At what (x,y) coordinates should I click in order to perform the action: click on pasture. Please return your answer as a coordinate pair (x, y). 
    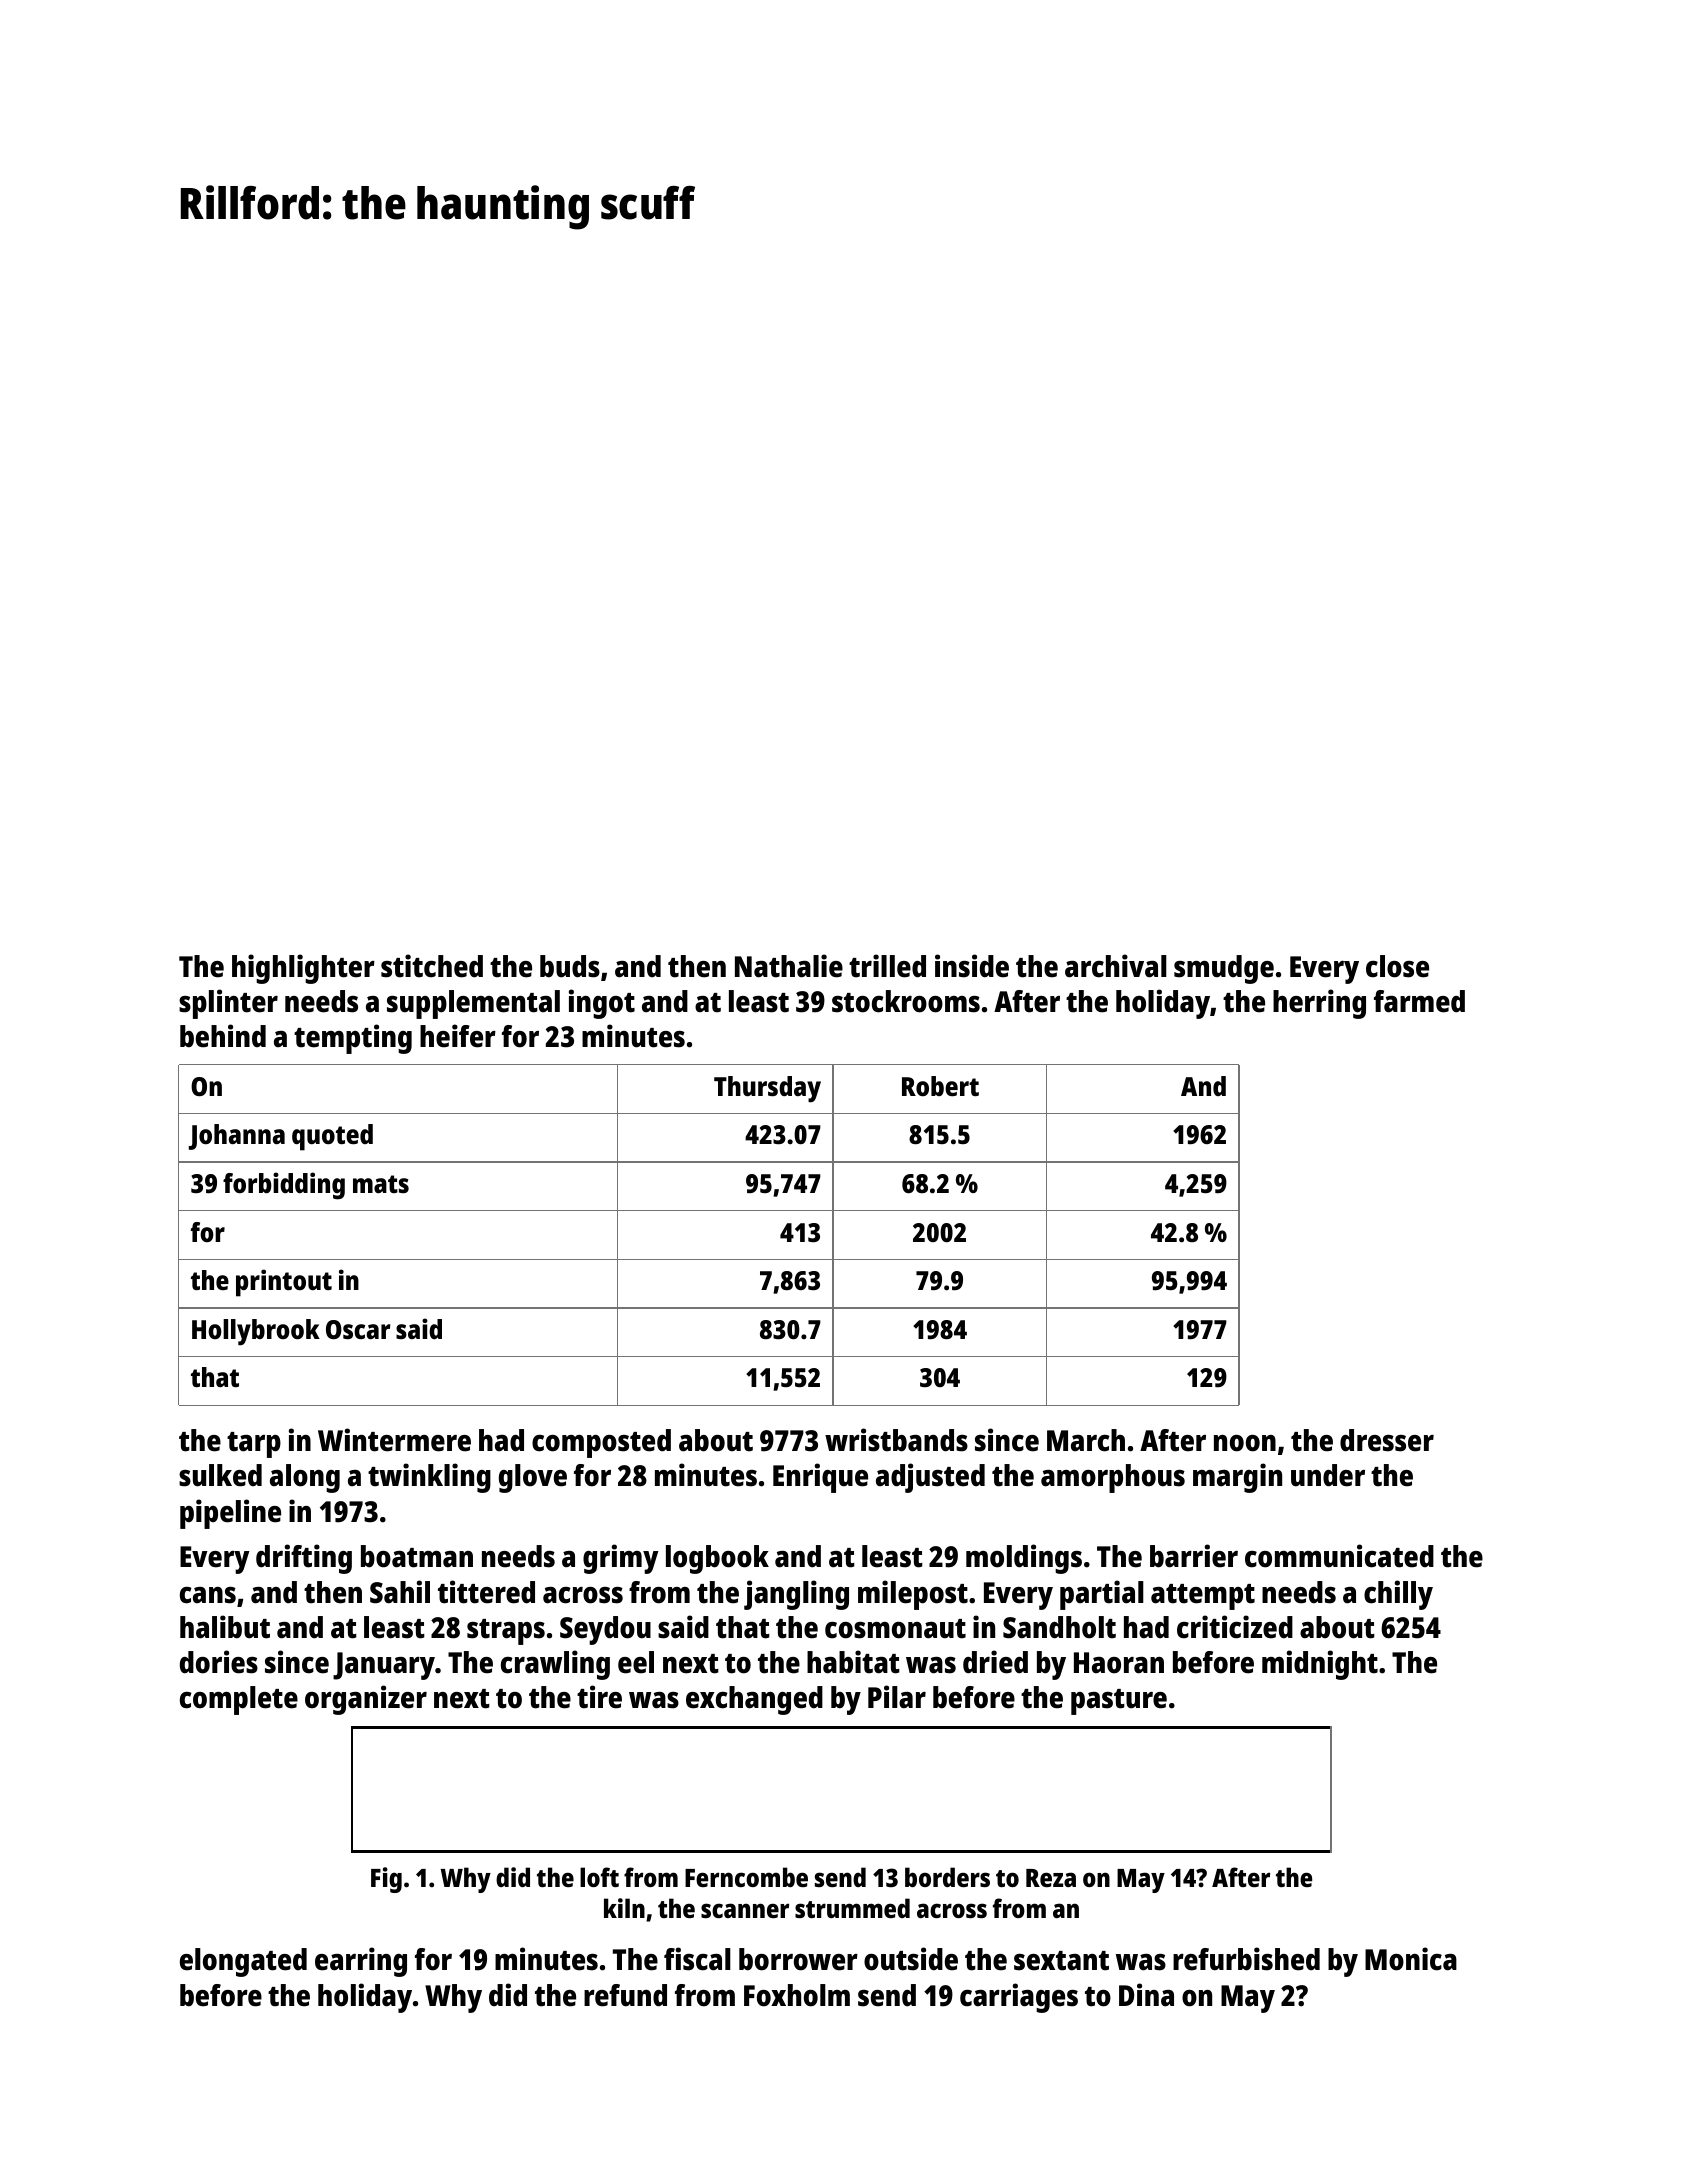
    Looking at the image, I should click on (1119, 1702).
